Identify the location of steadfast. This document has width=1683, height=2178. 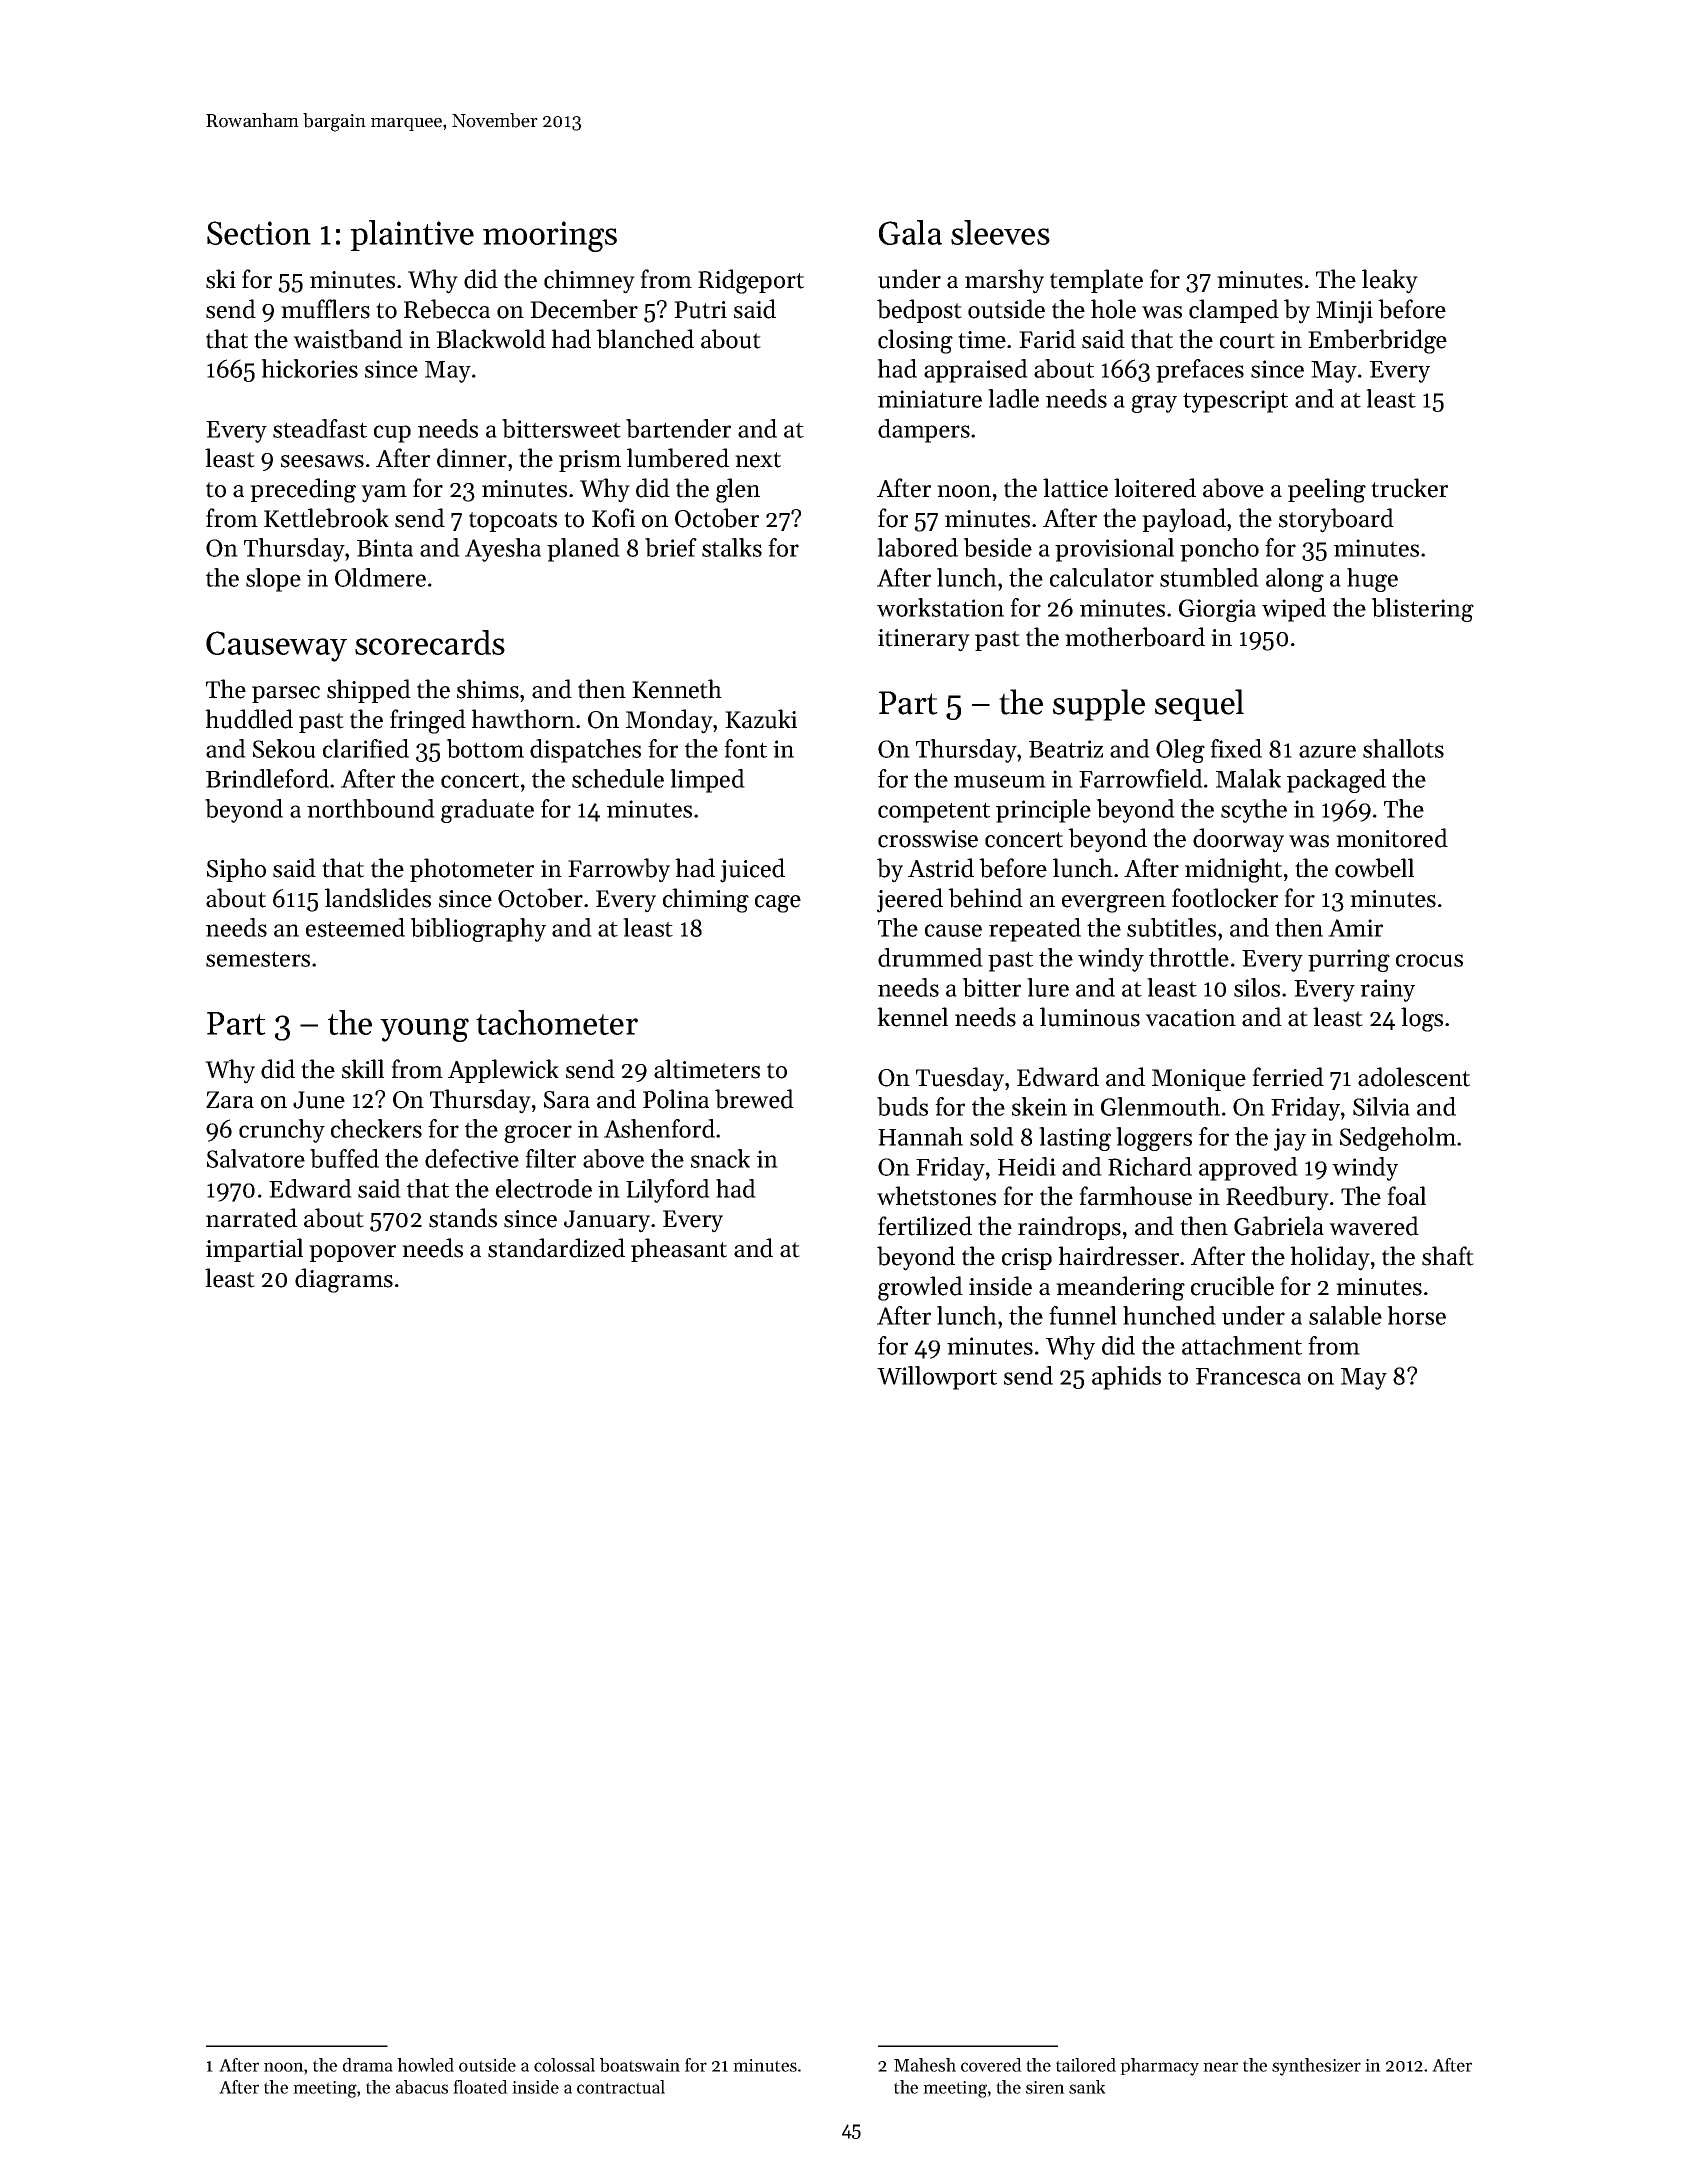
(320, 428).
